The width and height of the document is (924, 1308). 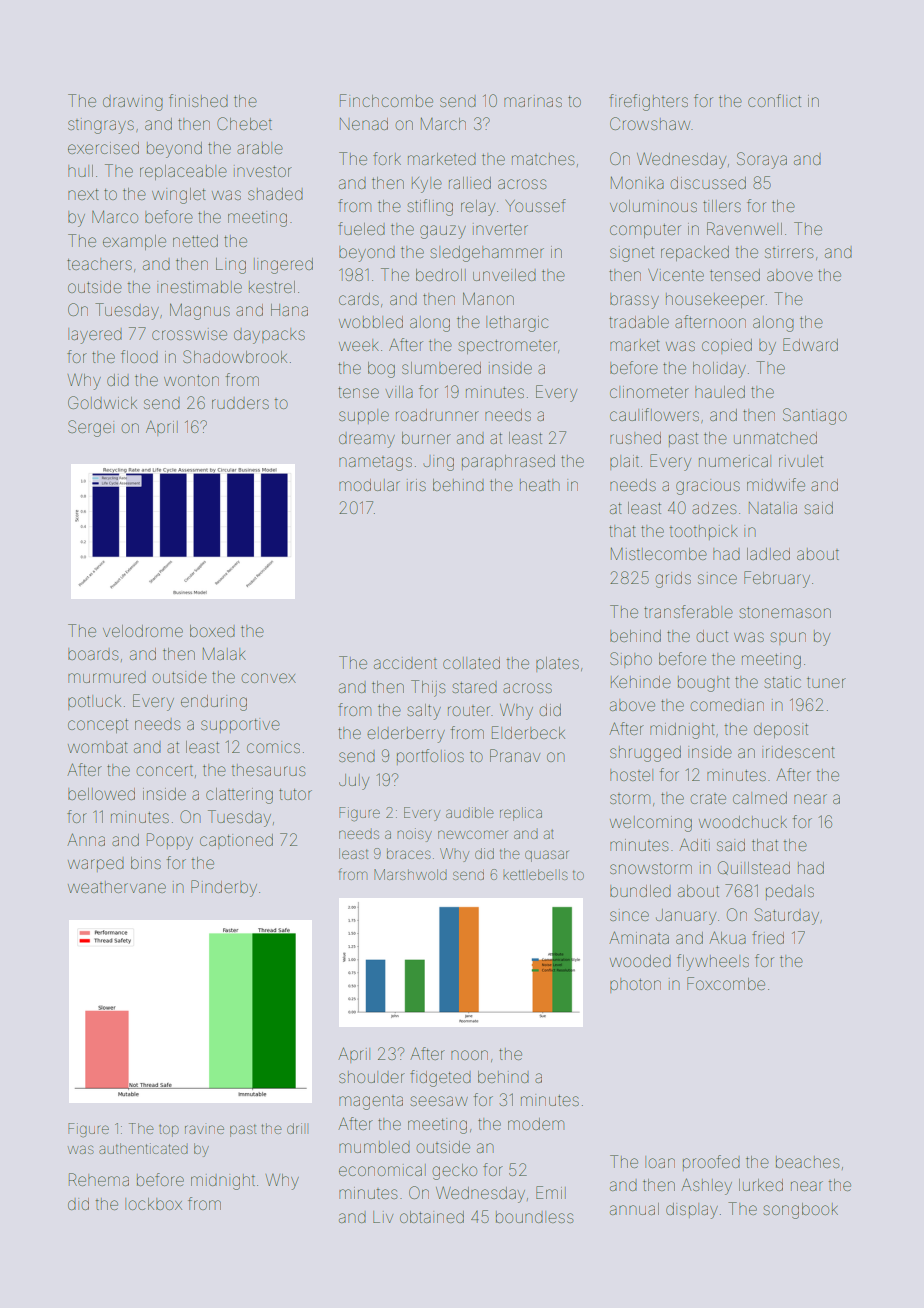 I want to click on proofed, so click(x=711, y=1163).
